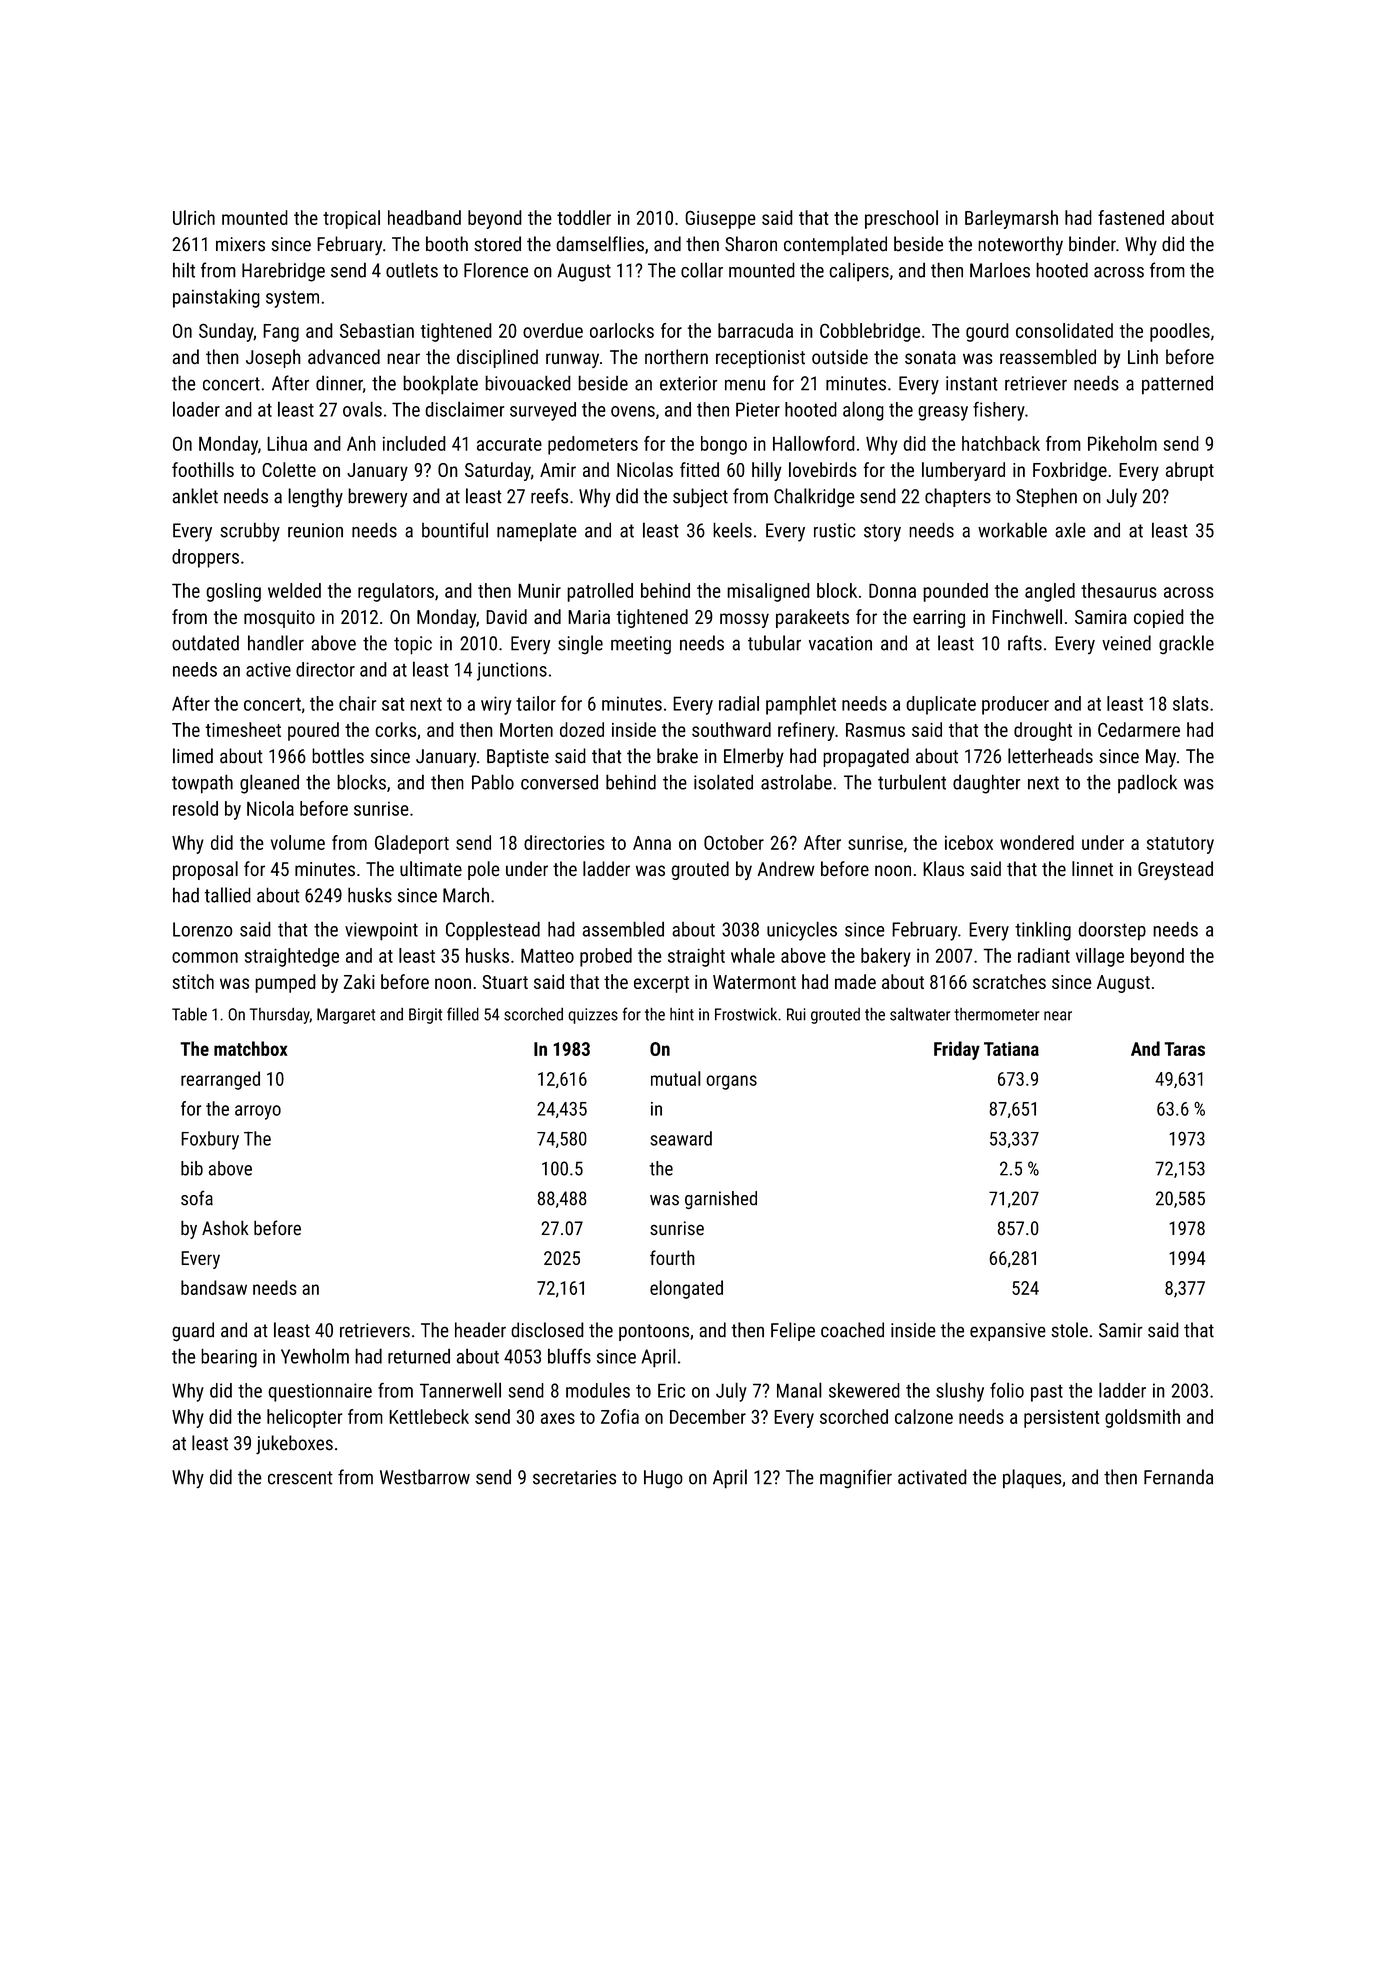 The height and width of the page is (1969, 1386). What do you see at coordinates (755, 330) in the page?
I see `barracuda` at bounding box center [755, 330].
